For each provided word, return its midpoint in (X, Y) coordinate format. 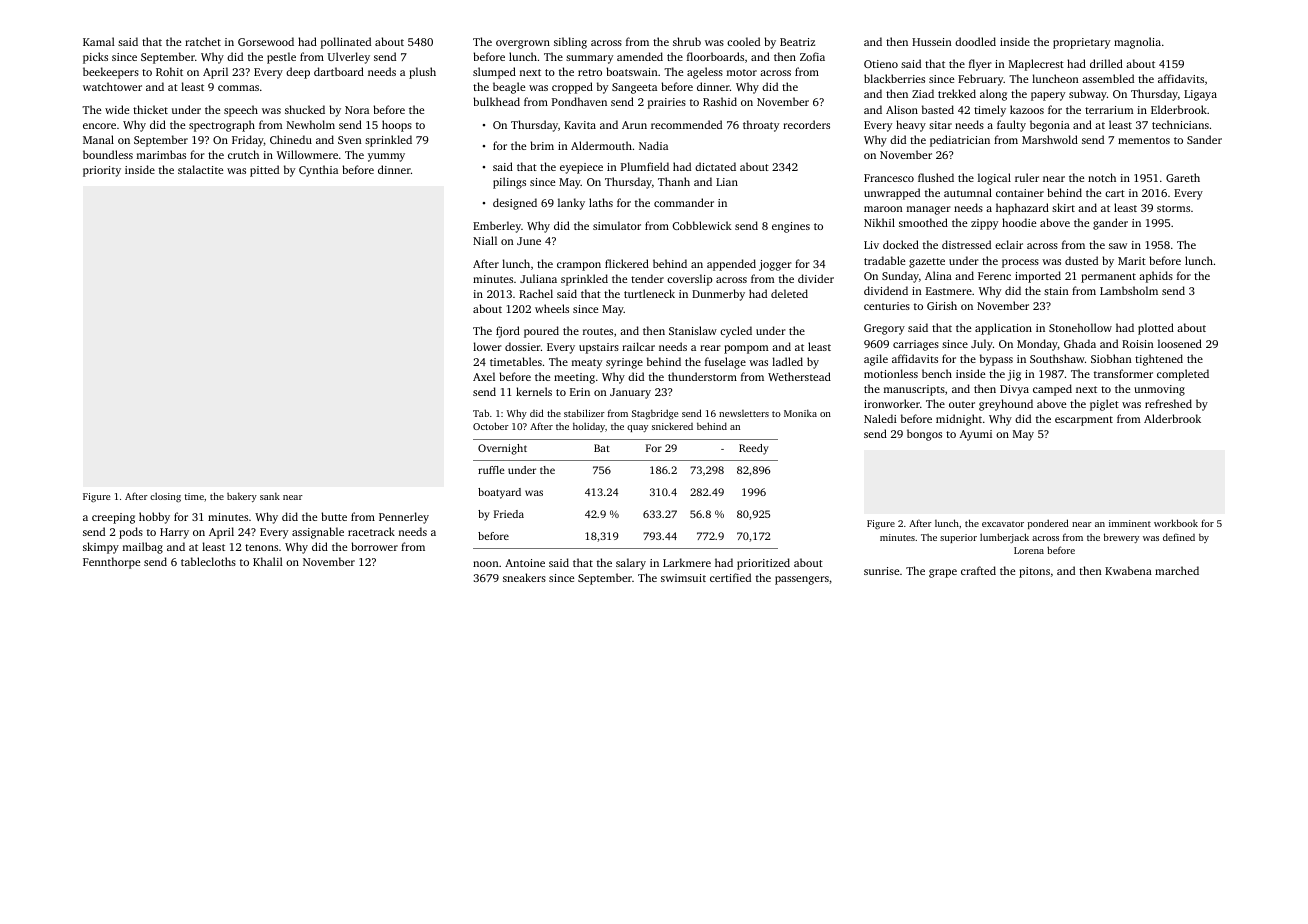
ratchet (203, 41)
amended (640, 56)
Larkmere (687, 562)
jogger (775, 265)
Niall (485, 240)
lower (487, 346)
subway (1088, 95)
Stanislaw (693, 330)
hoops (397, 126)
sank (270, 496)
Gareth (1183, 177)
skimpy (101, 548)
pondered (1048, 524)
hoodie (1019, 222)
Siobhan (1111, 358)
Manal (98, 139)
